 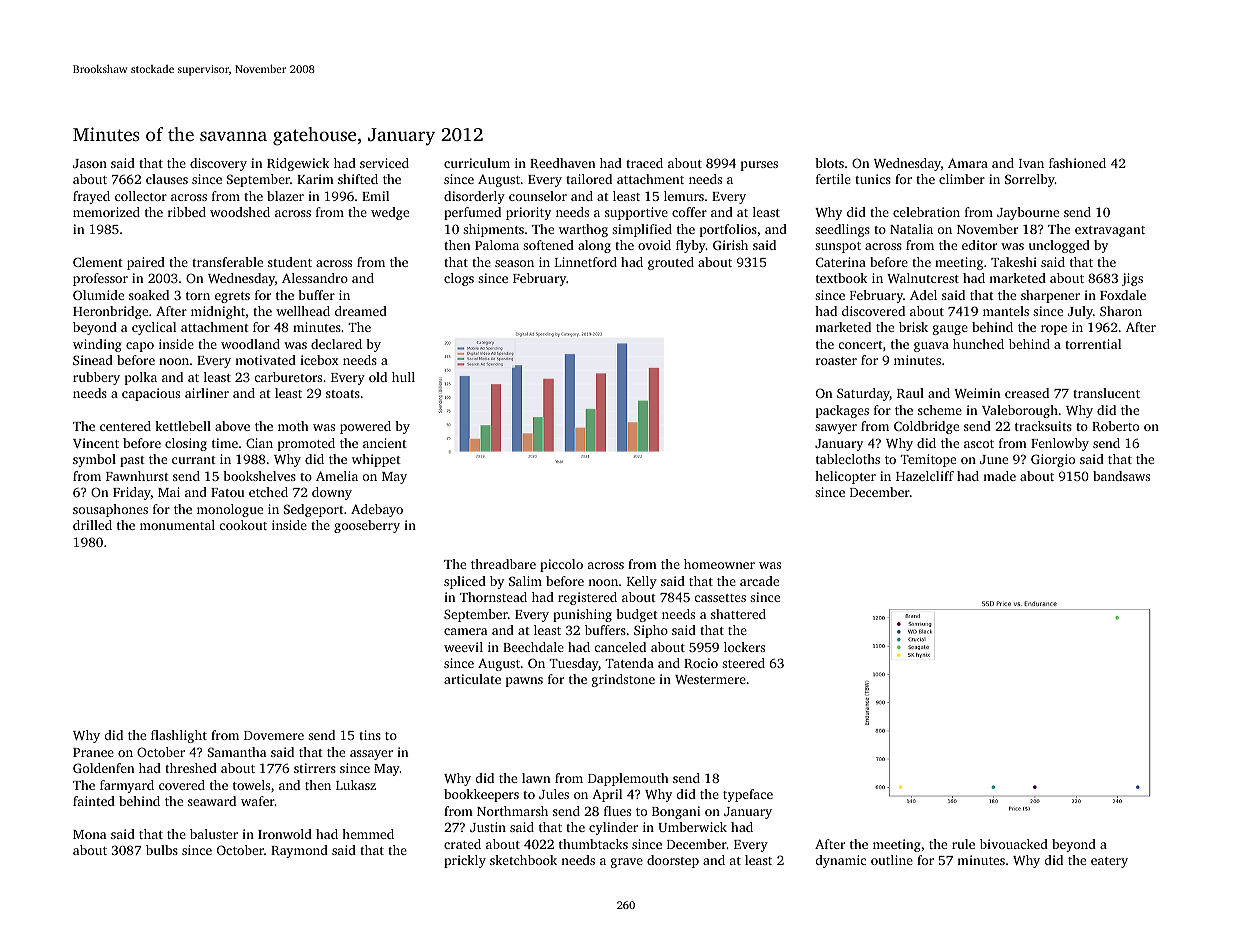 I want to click on traced, so click(x=644, y=163).
